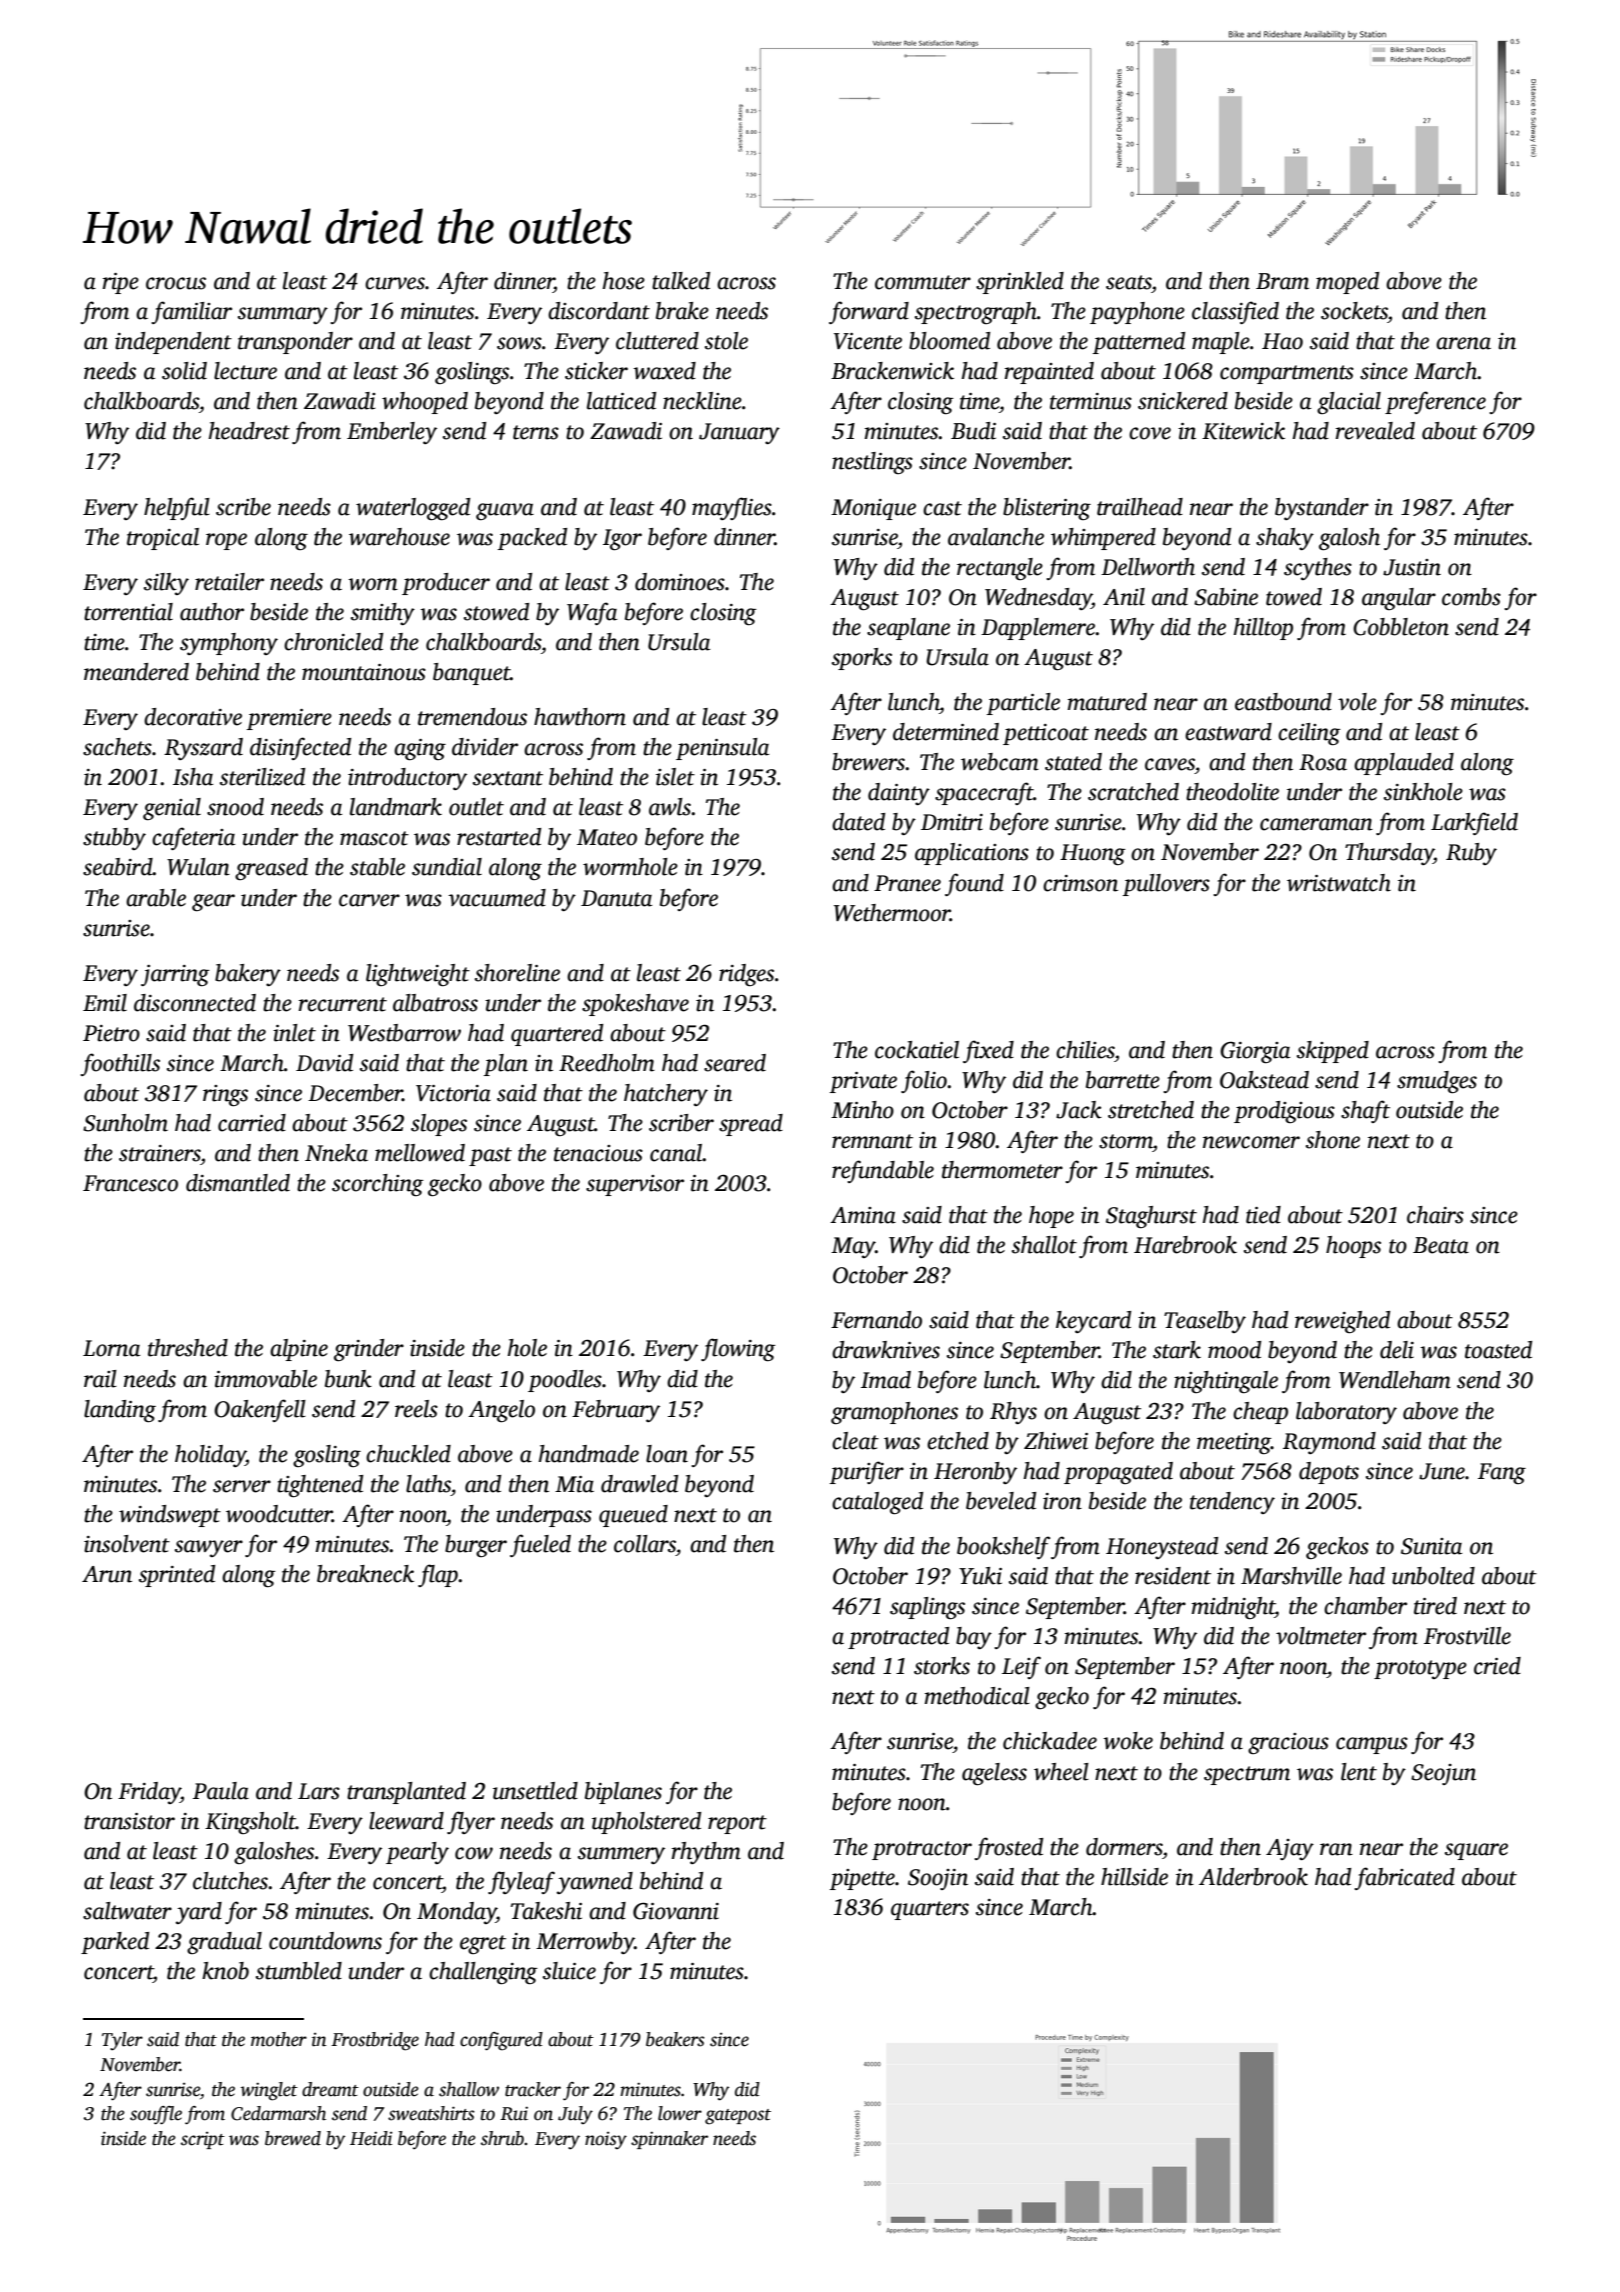 The image size is (1620, 2292). Describe the element at coordinates (209, 1548) in the screenshot. I see `sawyer` at that location.
